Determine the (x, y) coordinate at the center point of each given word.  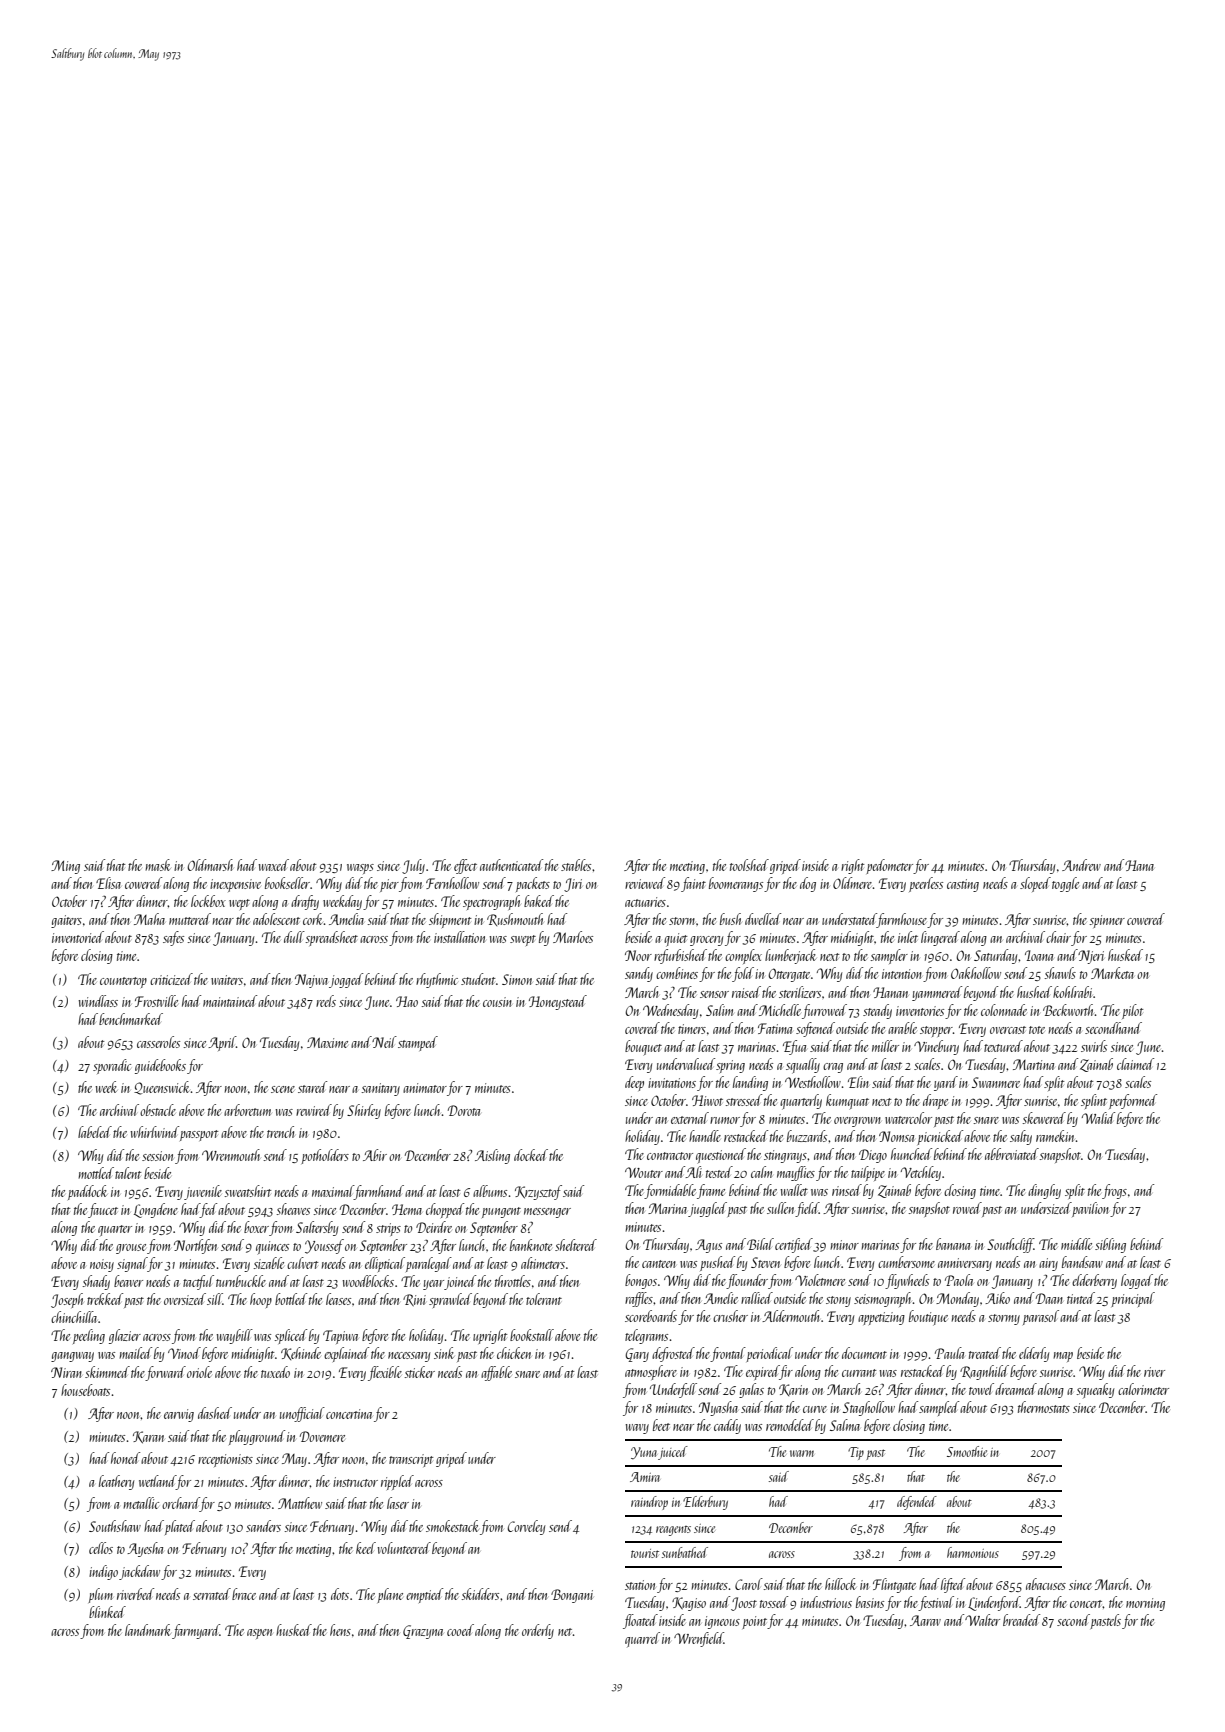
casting (963, 885)
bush (730, 919)
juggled (707, 1209)
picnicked (940, 1137)
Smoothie (967, 1451)
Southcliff (1010, 1245)
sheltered (576, 1245)
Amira (645, 1477)
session (157, 1156)
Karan (148, 1437)
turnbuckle (241, 1281)
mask (158, 865)
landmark (147, 1630)
